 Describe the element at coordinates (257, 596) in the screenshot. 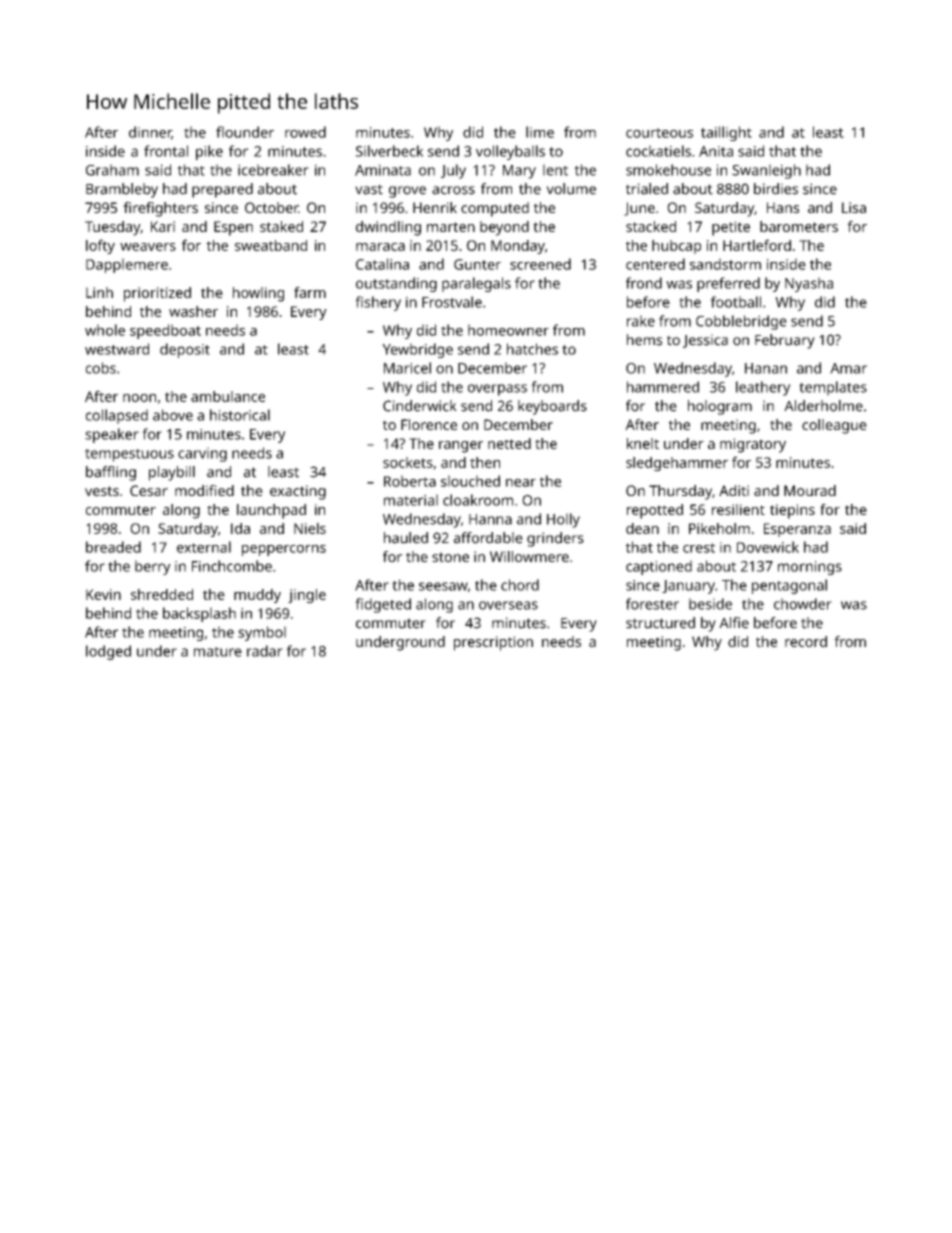

I see `muddy` at that location.
